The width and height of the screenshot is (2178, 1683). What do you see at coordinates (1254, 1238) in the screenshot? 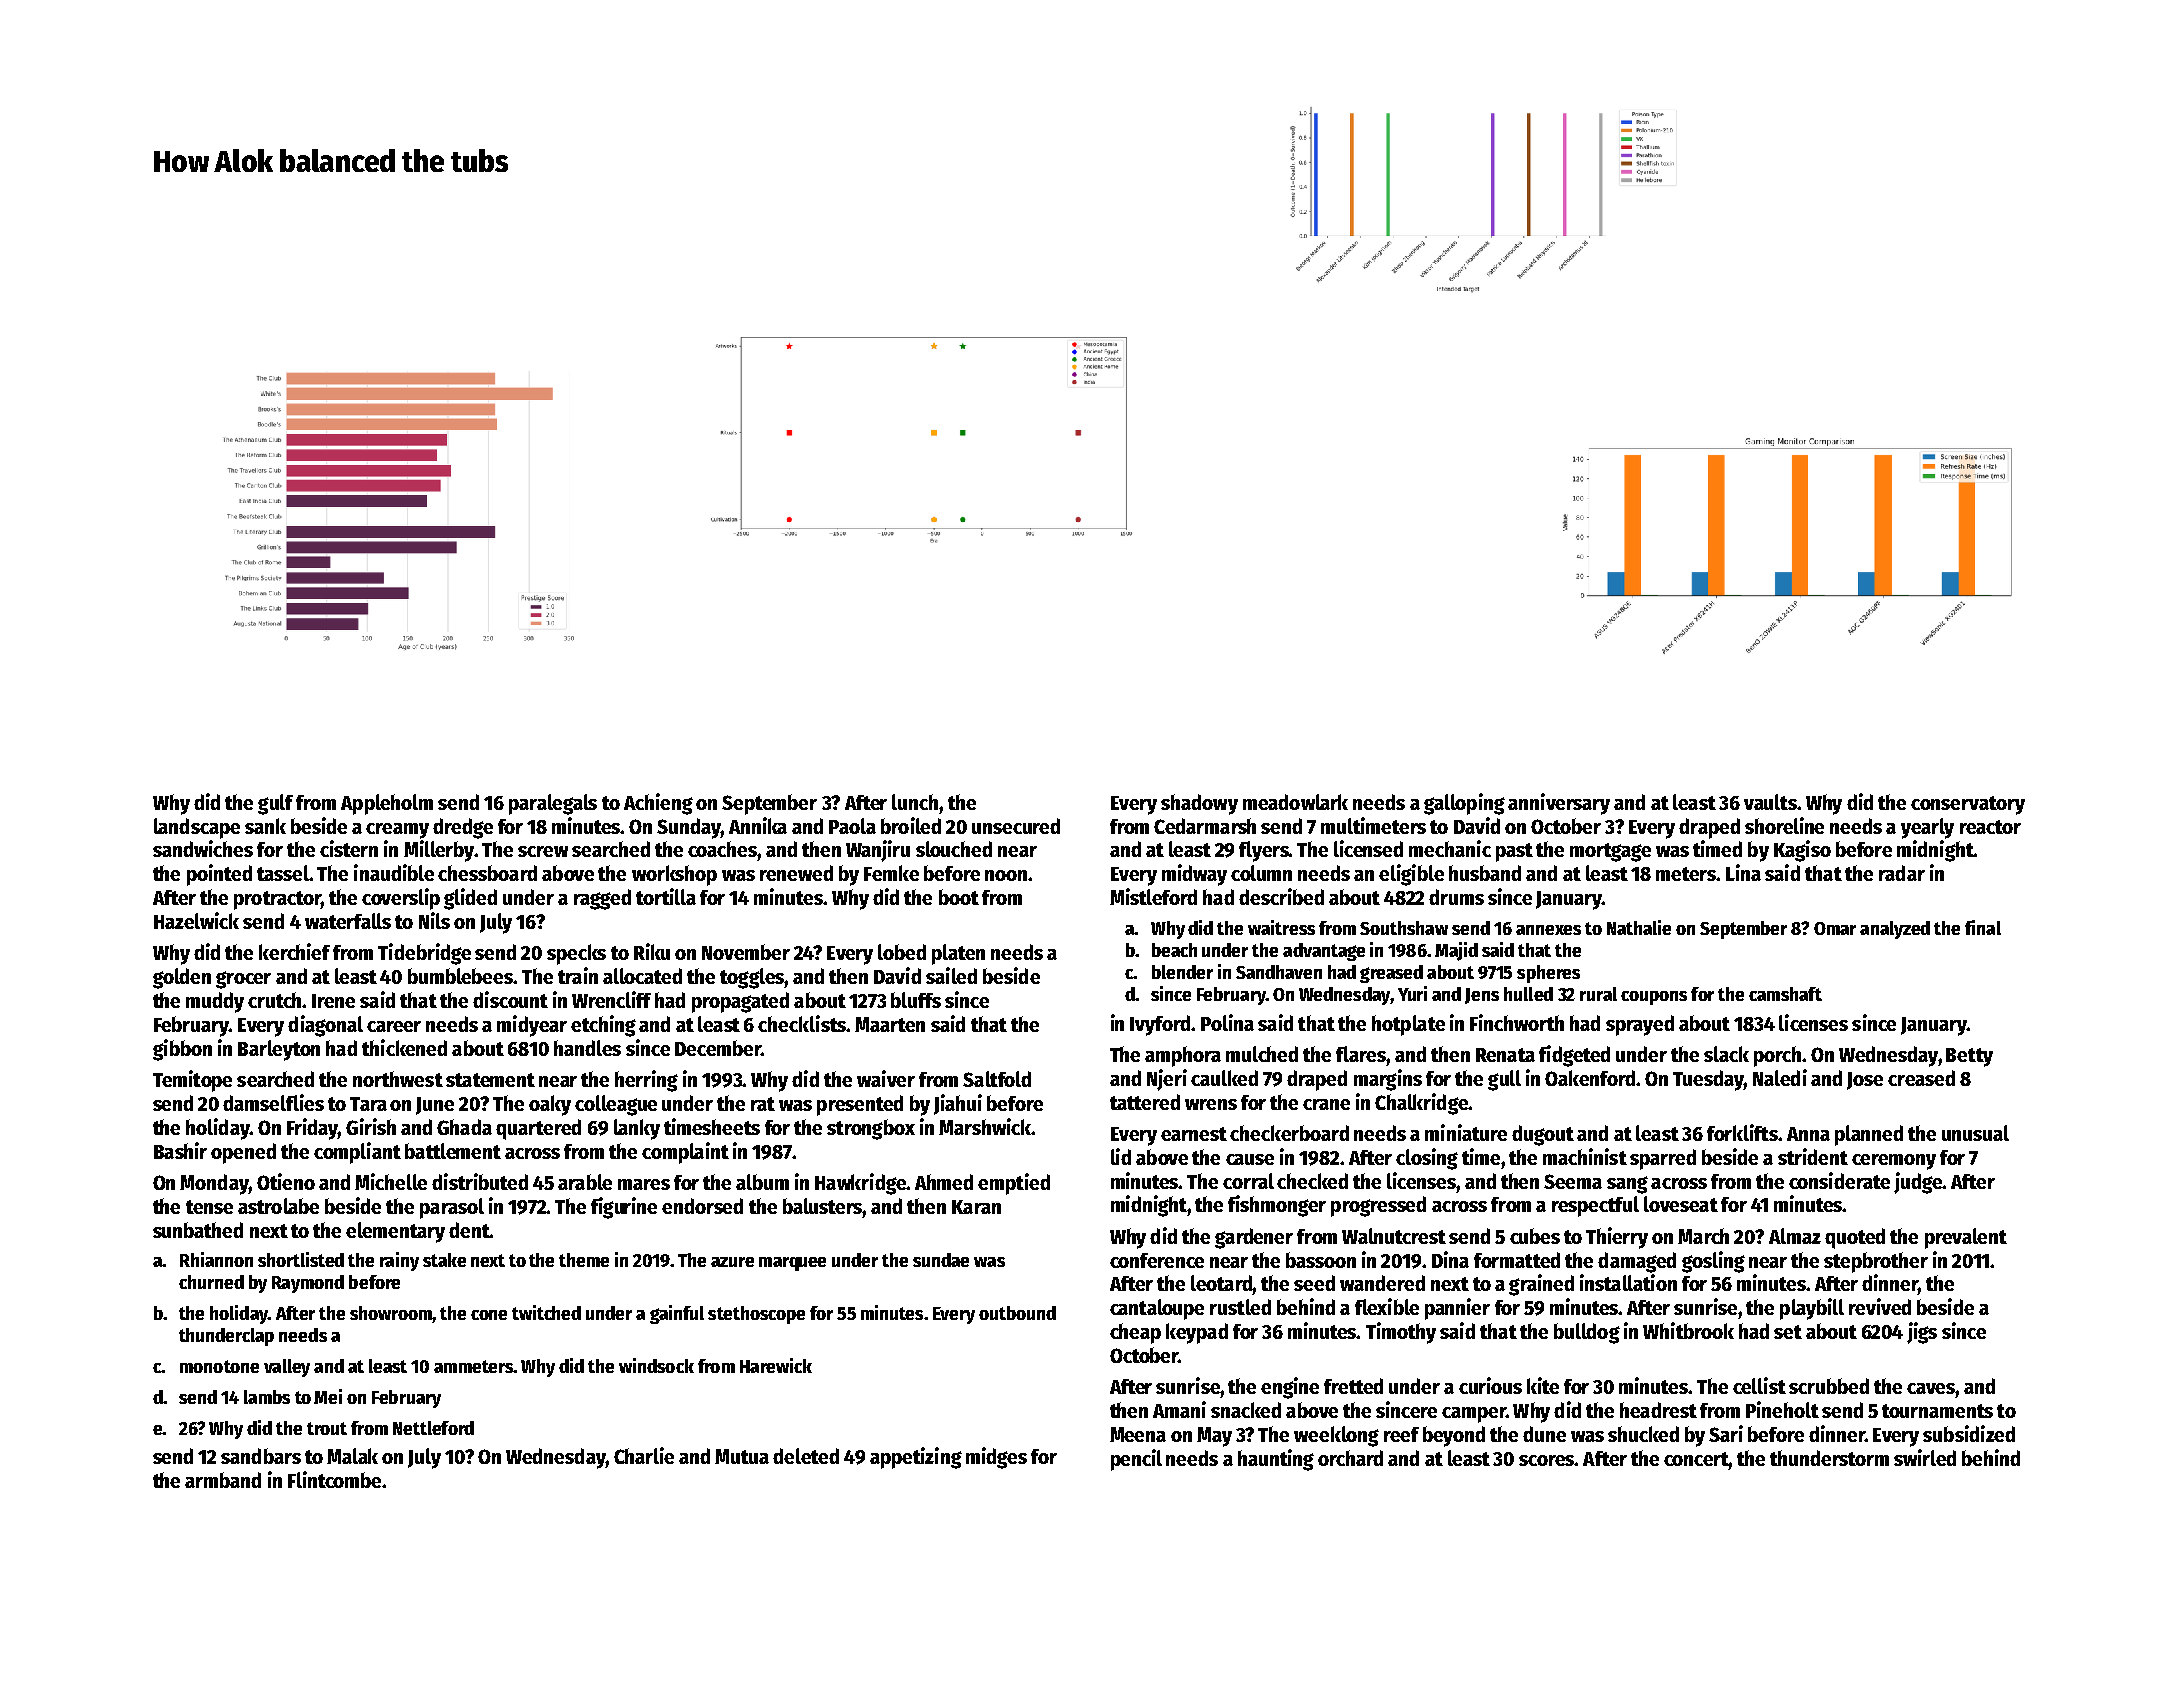
I see `gardener` at bounding box center [1254, 1238].
